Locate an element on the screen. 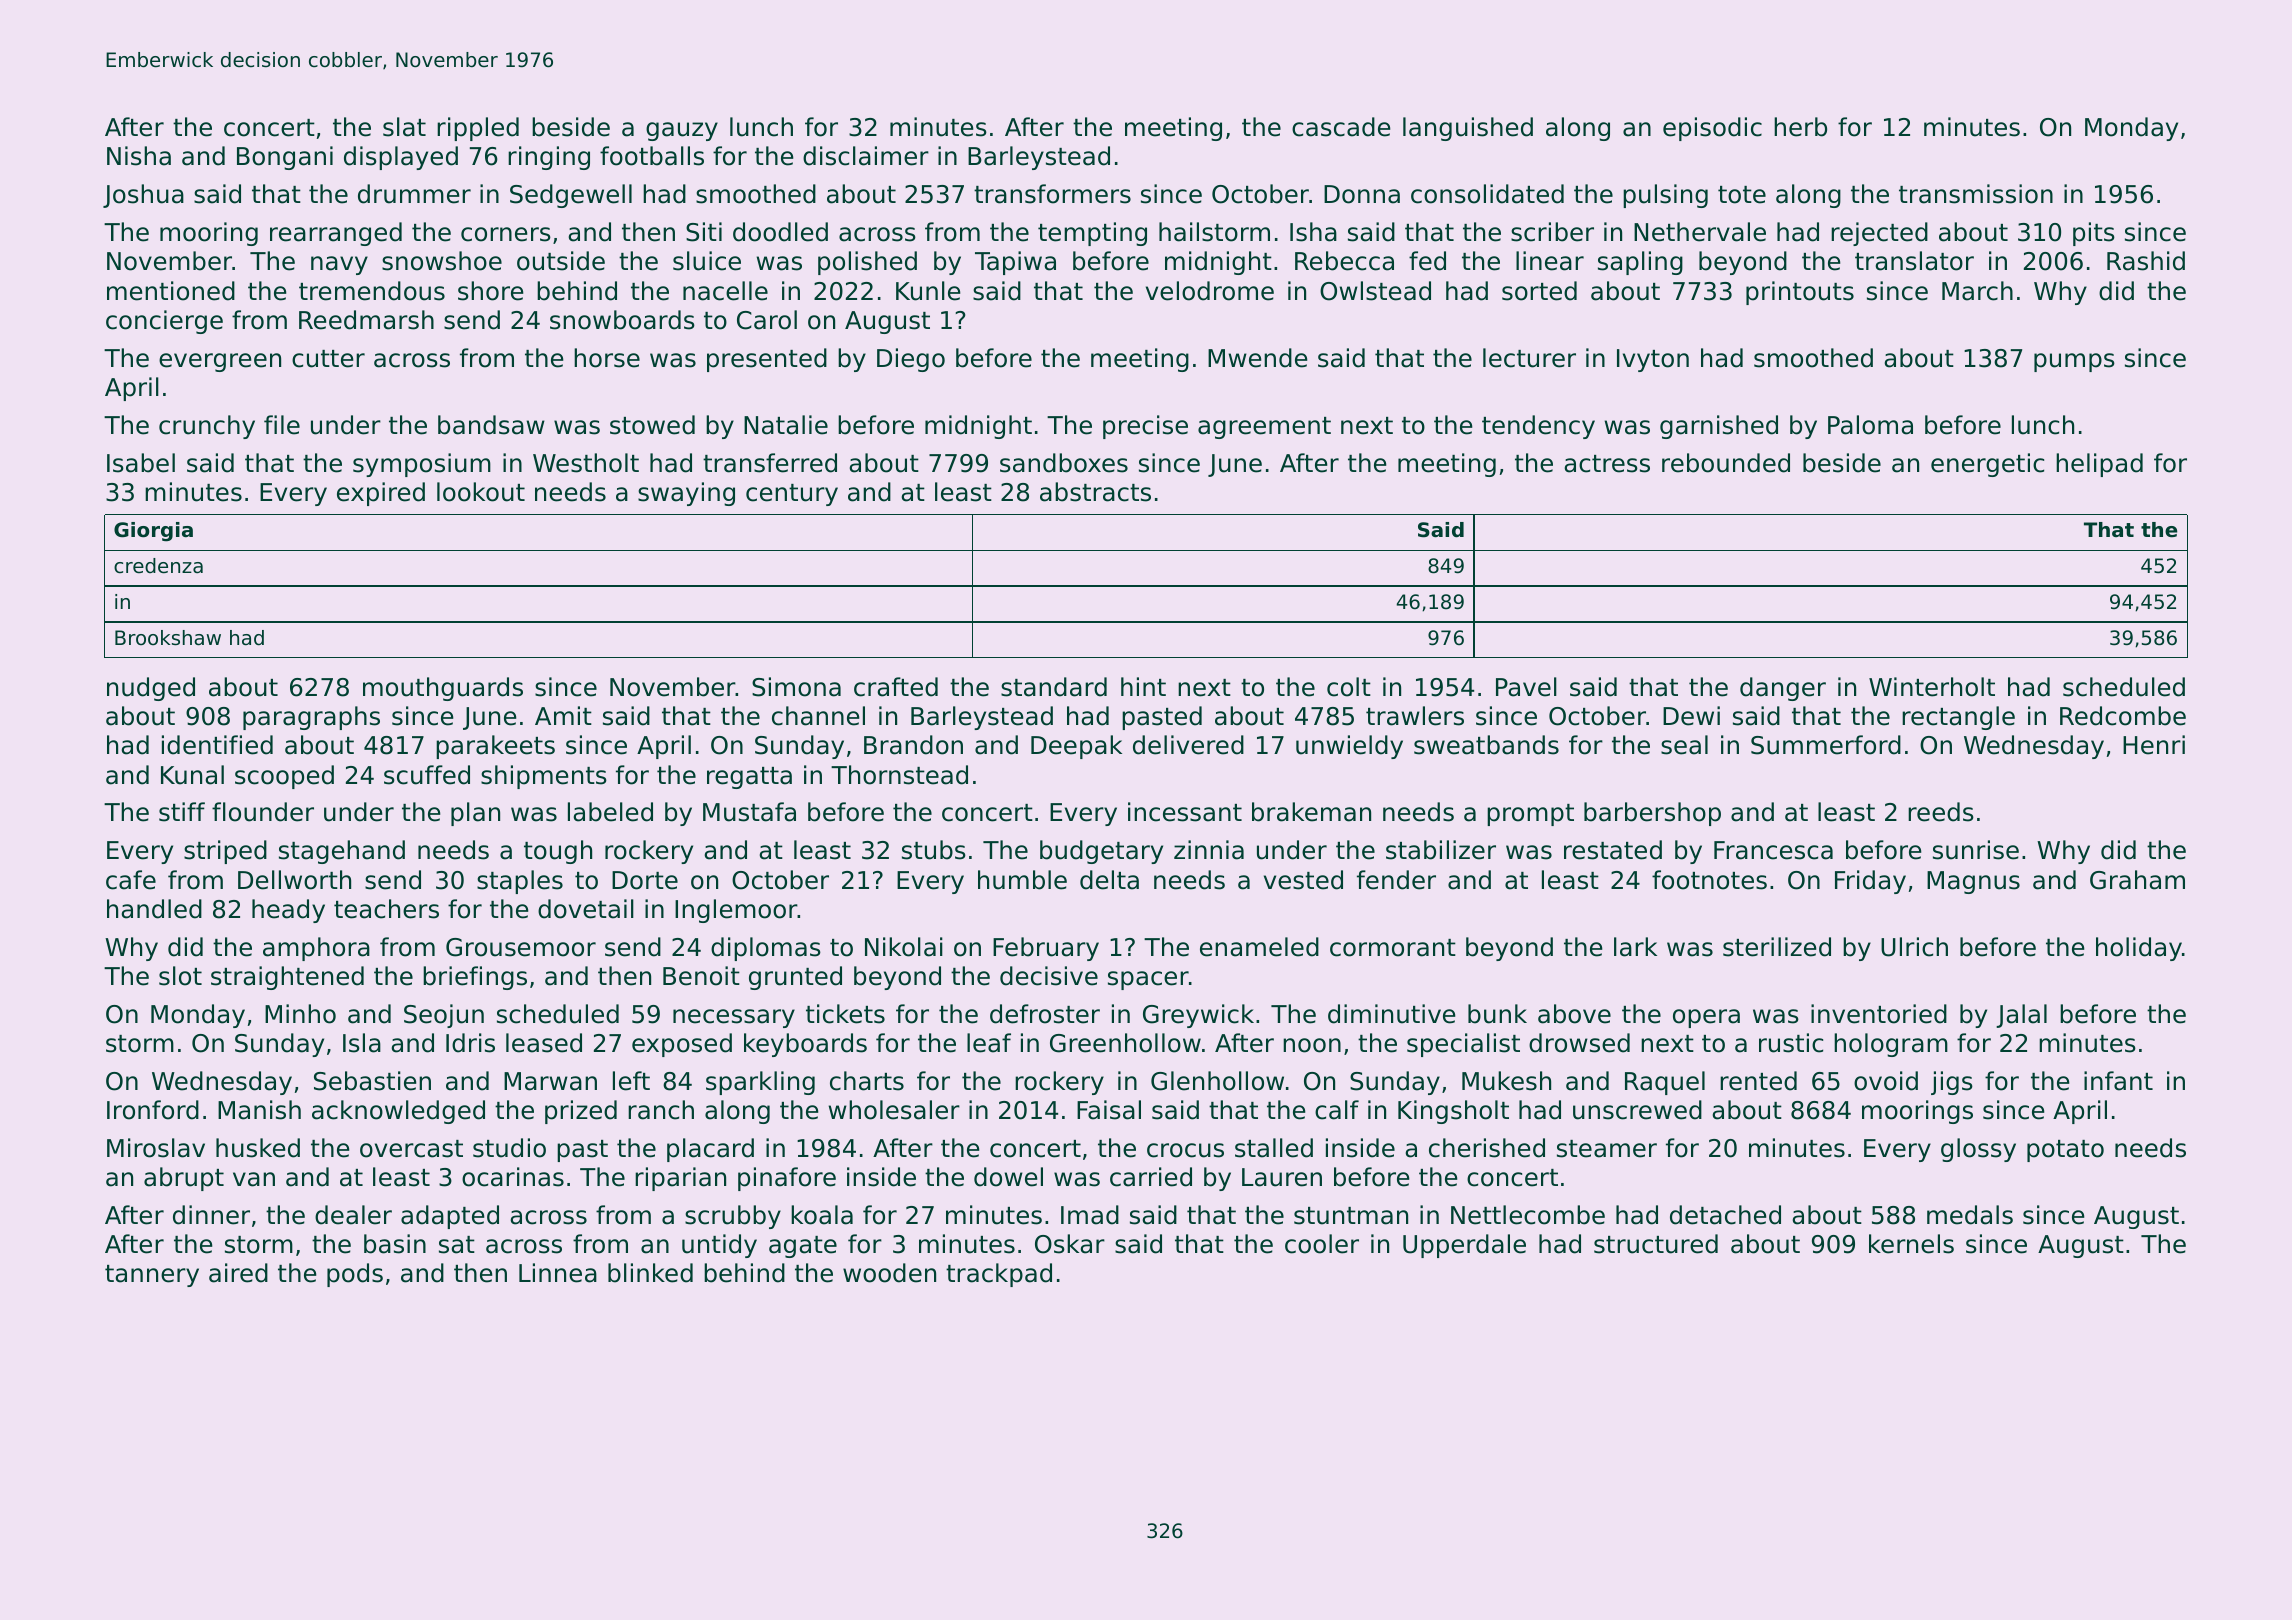  helipad is located at coordinates (2099, 465).
